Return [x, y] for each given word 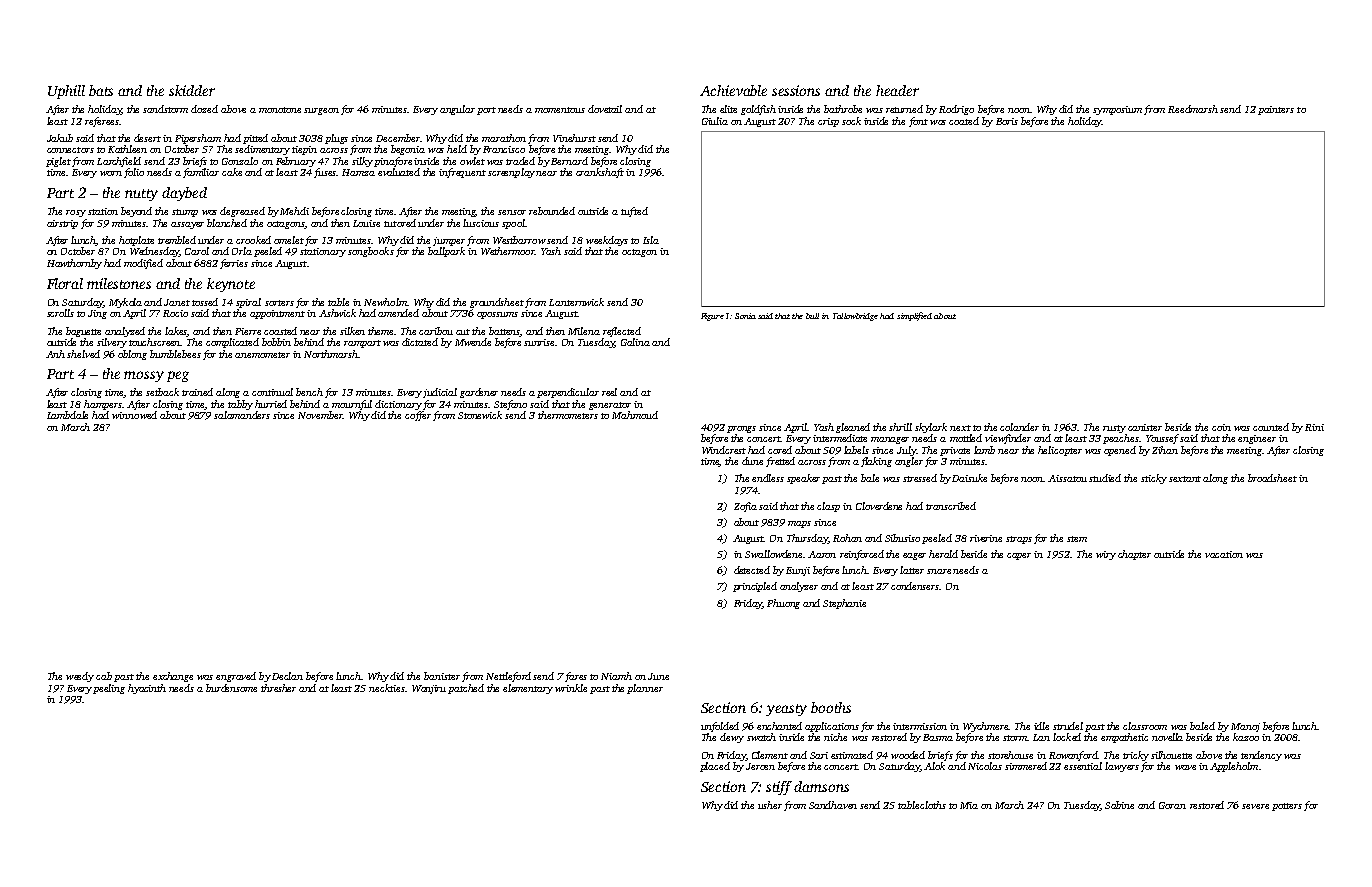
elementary [528, 689]
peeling [109, 689]
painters [1276, 110]
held [457, 149]
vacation [1224, 554]
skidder [192, 90]
